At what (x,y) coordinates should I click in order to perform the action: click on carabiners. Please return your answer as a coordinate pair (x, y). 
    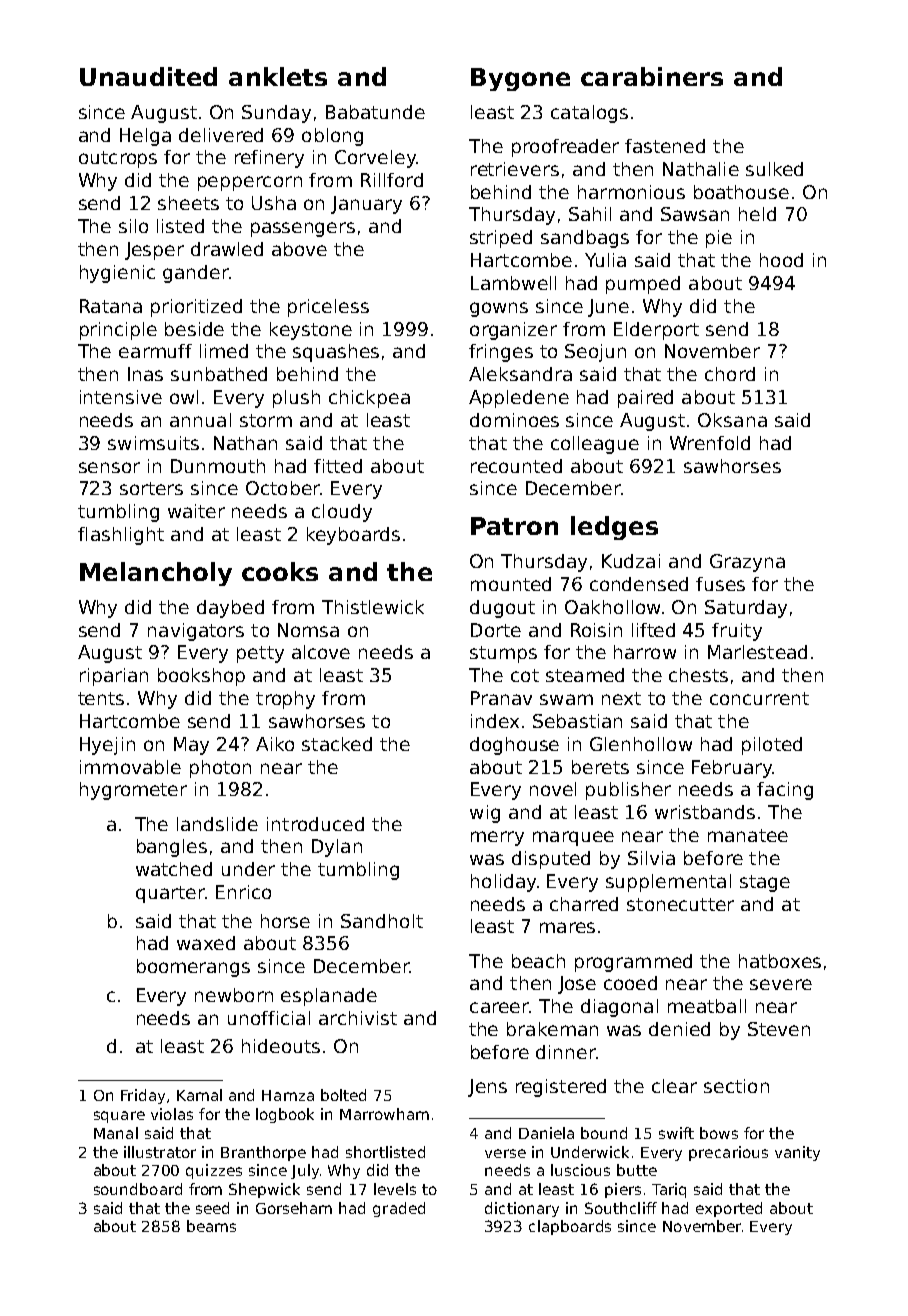
    Looking at the image, I should click on (652, 76).
